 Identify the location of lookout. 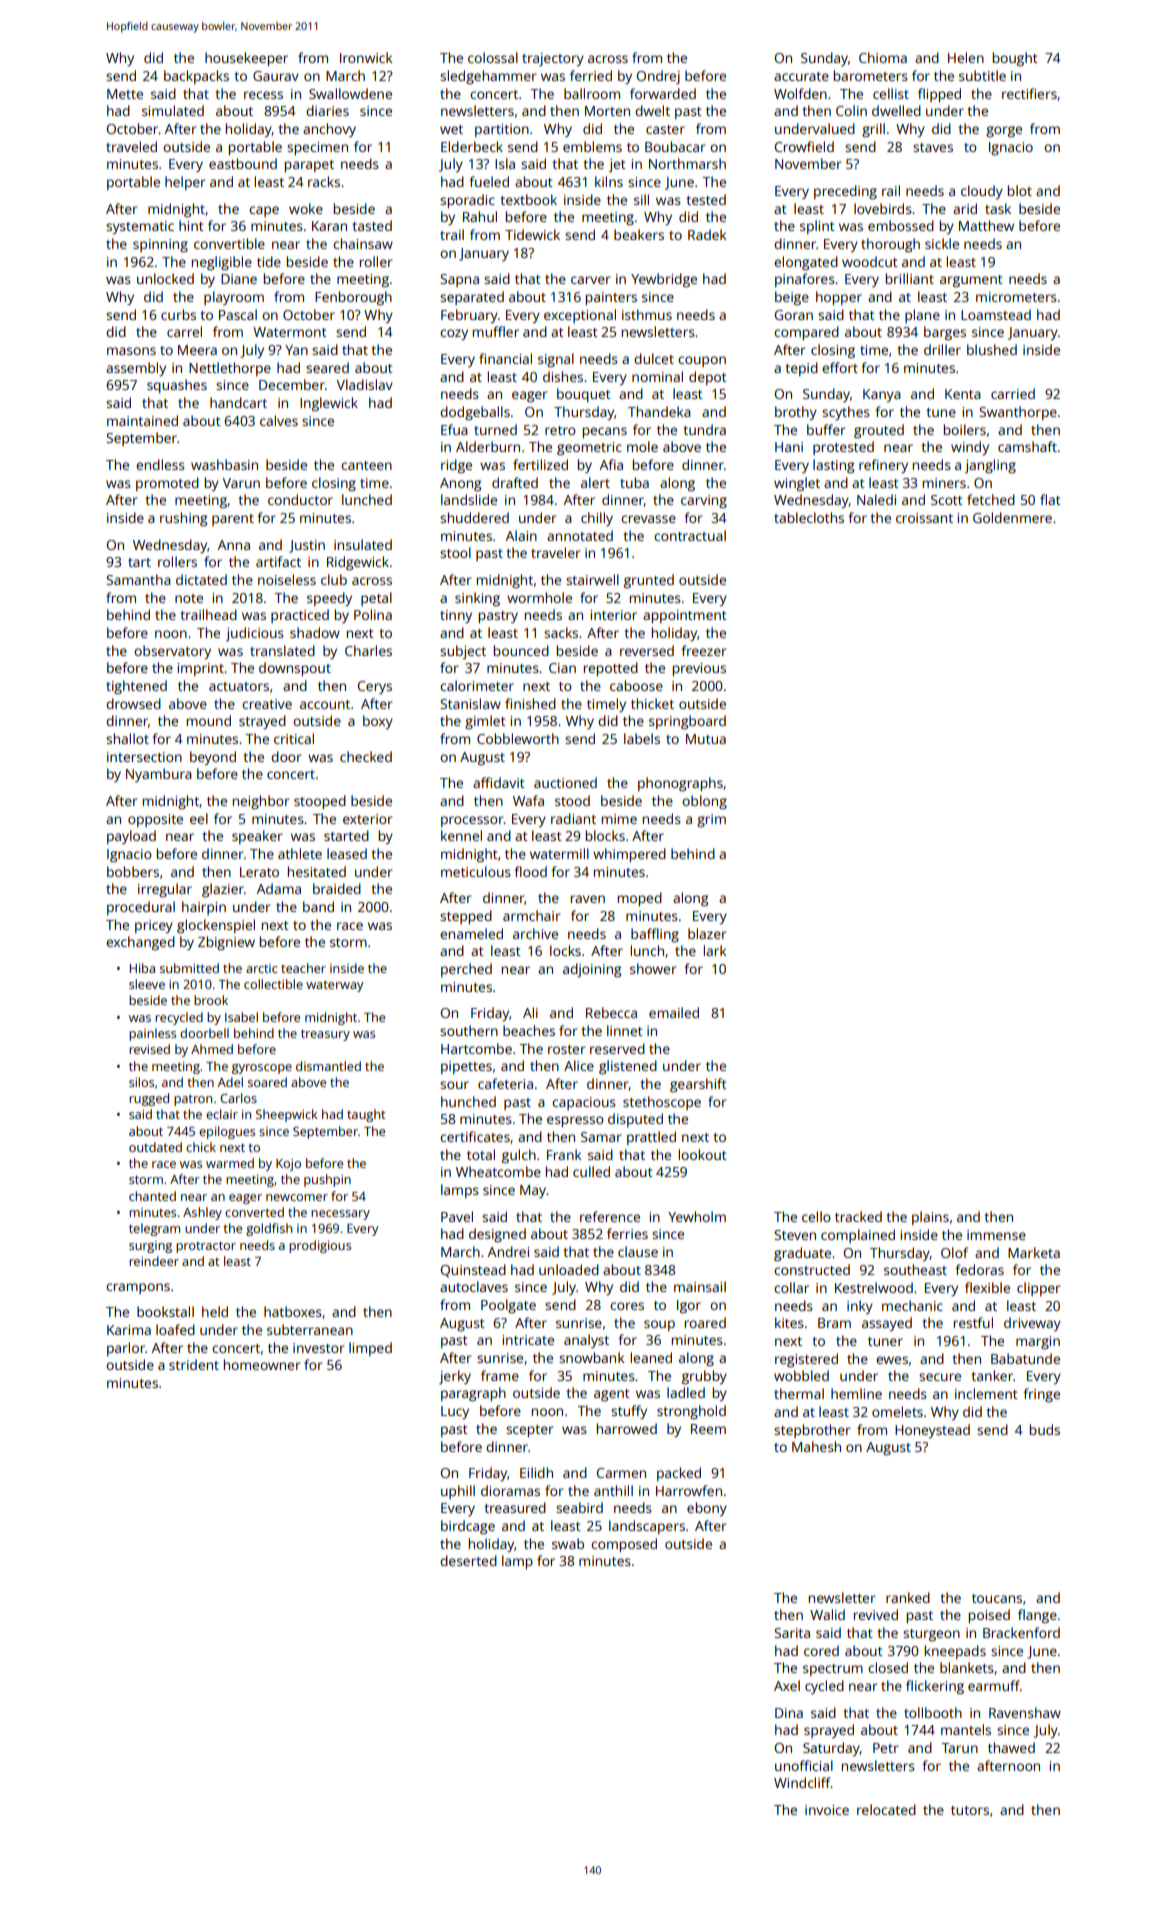
(703, 1154).
